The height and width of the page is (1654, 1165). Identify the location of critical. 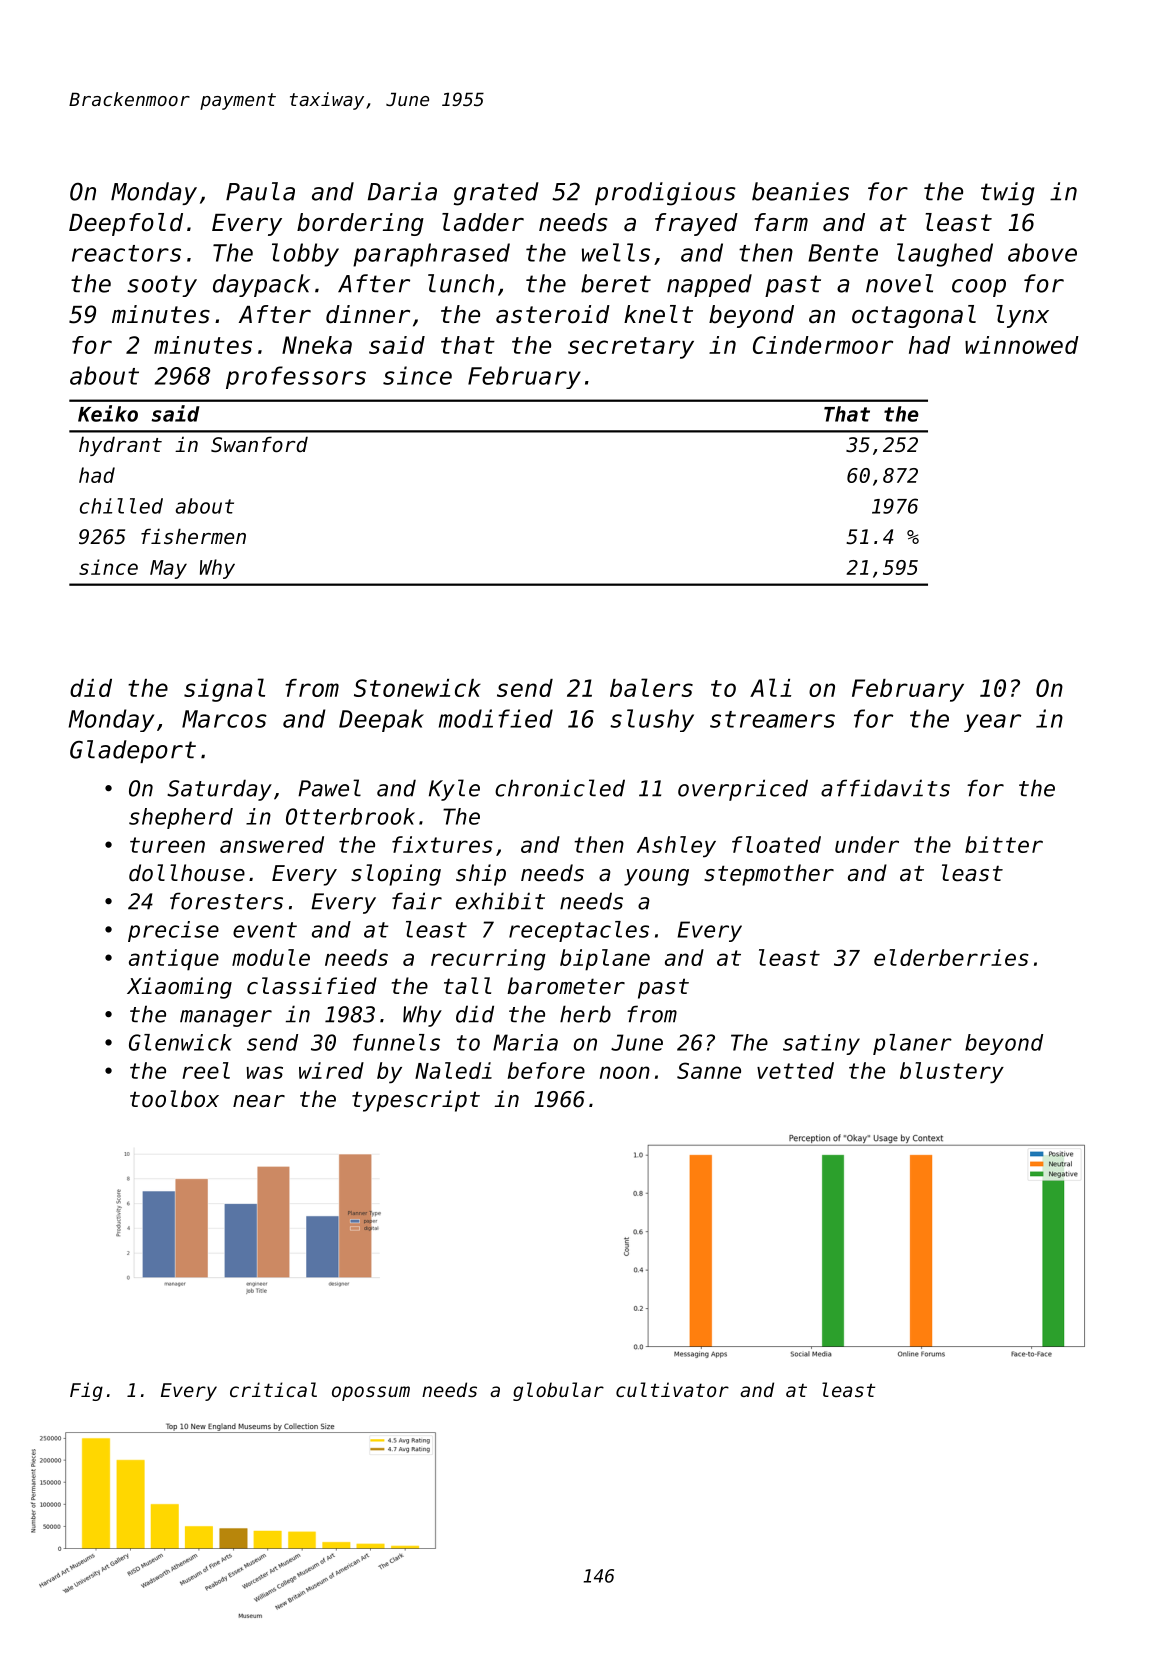
(273, 1389).
